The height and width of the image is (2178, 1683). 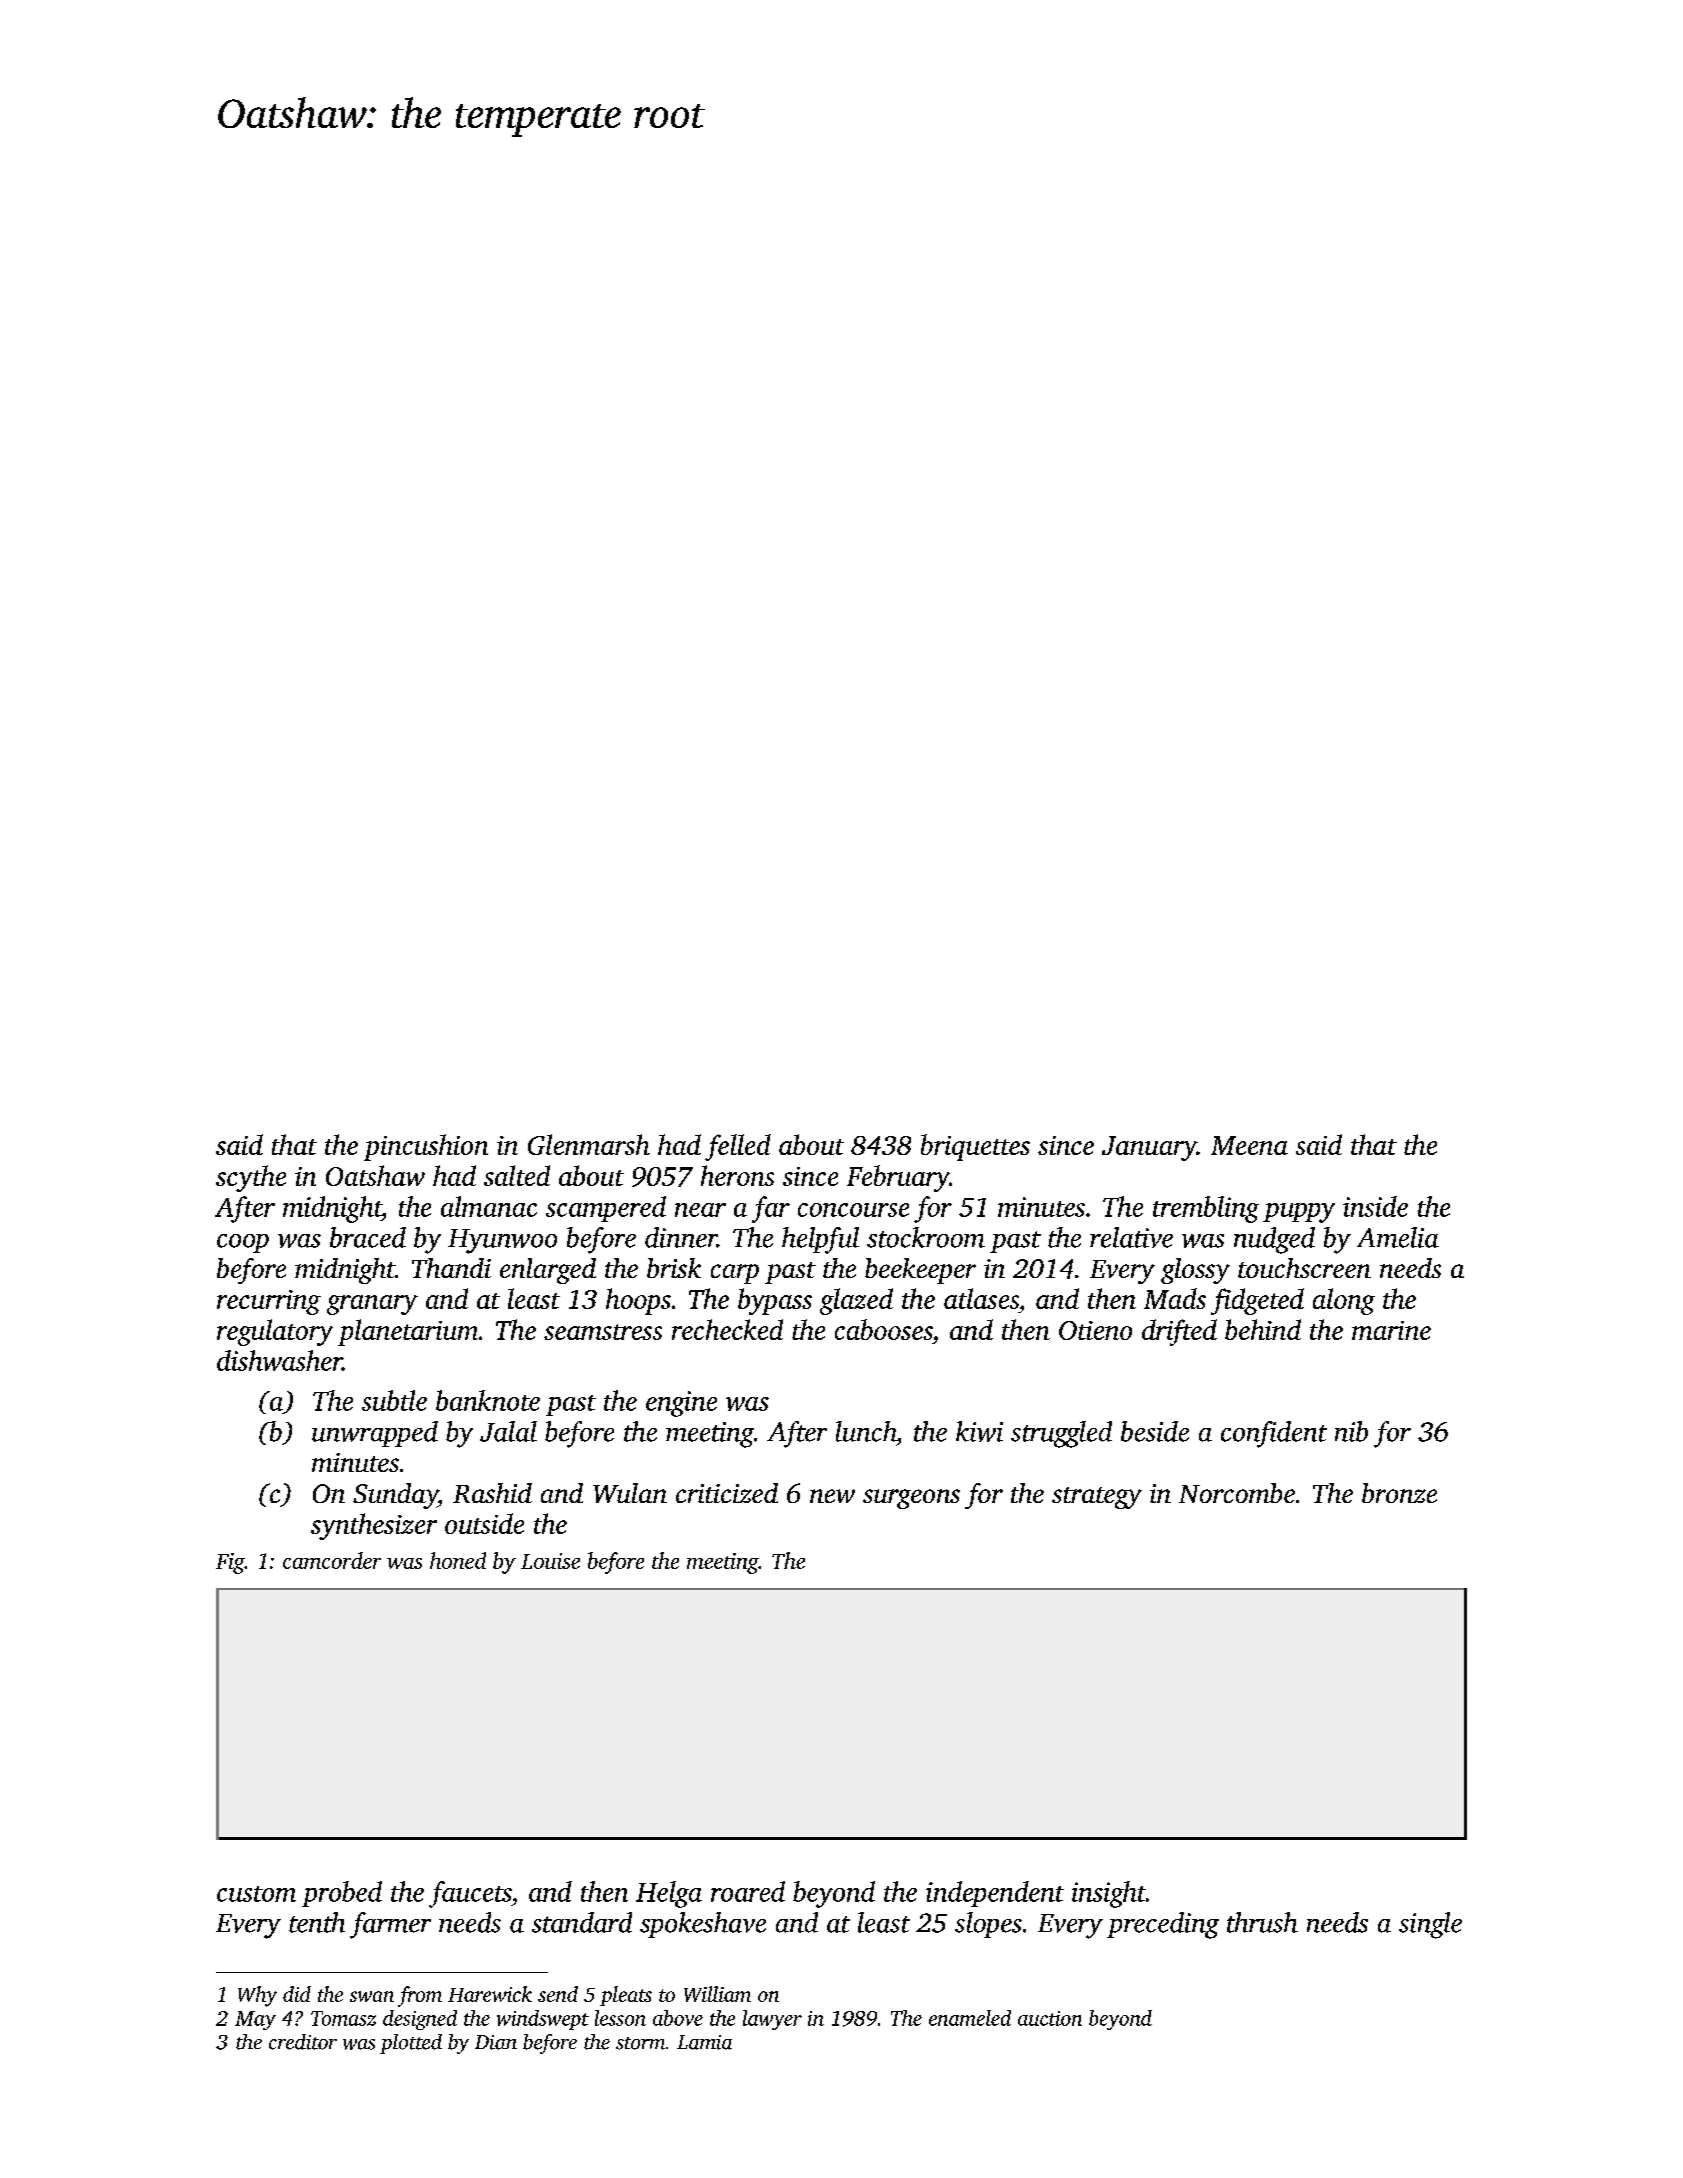 What do you see at coordinates (669, 1894) in the image?
I see `Helga` at bounding box center [669, 1894].
